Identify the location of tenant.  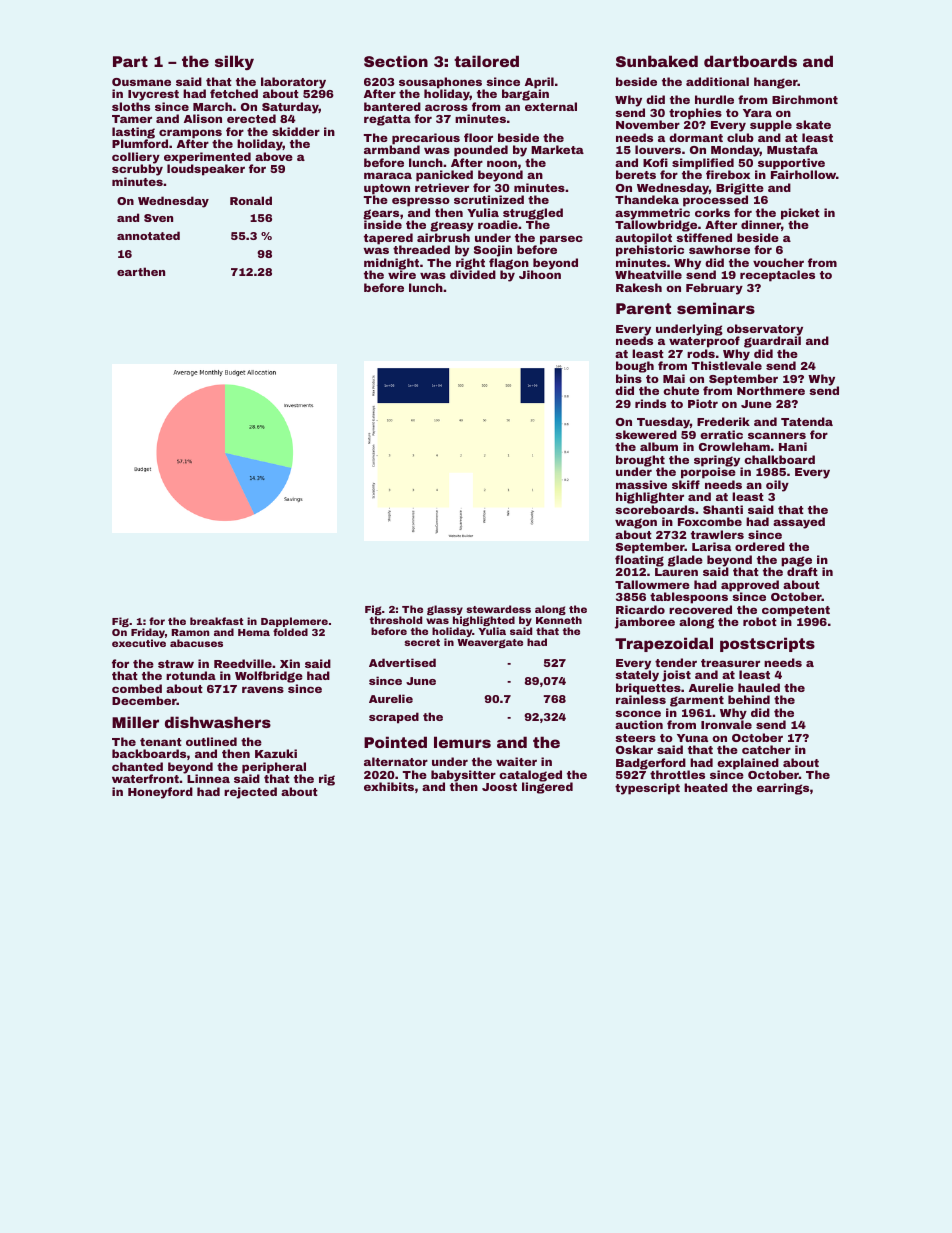
(161, 742).
